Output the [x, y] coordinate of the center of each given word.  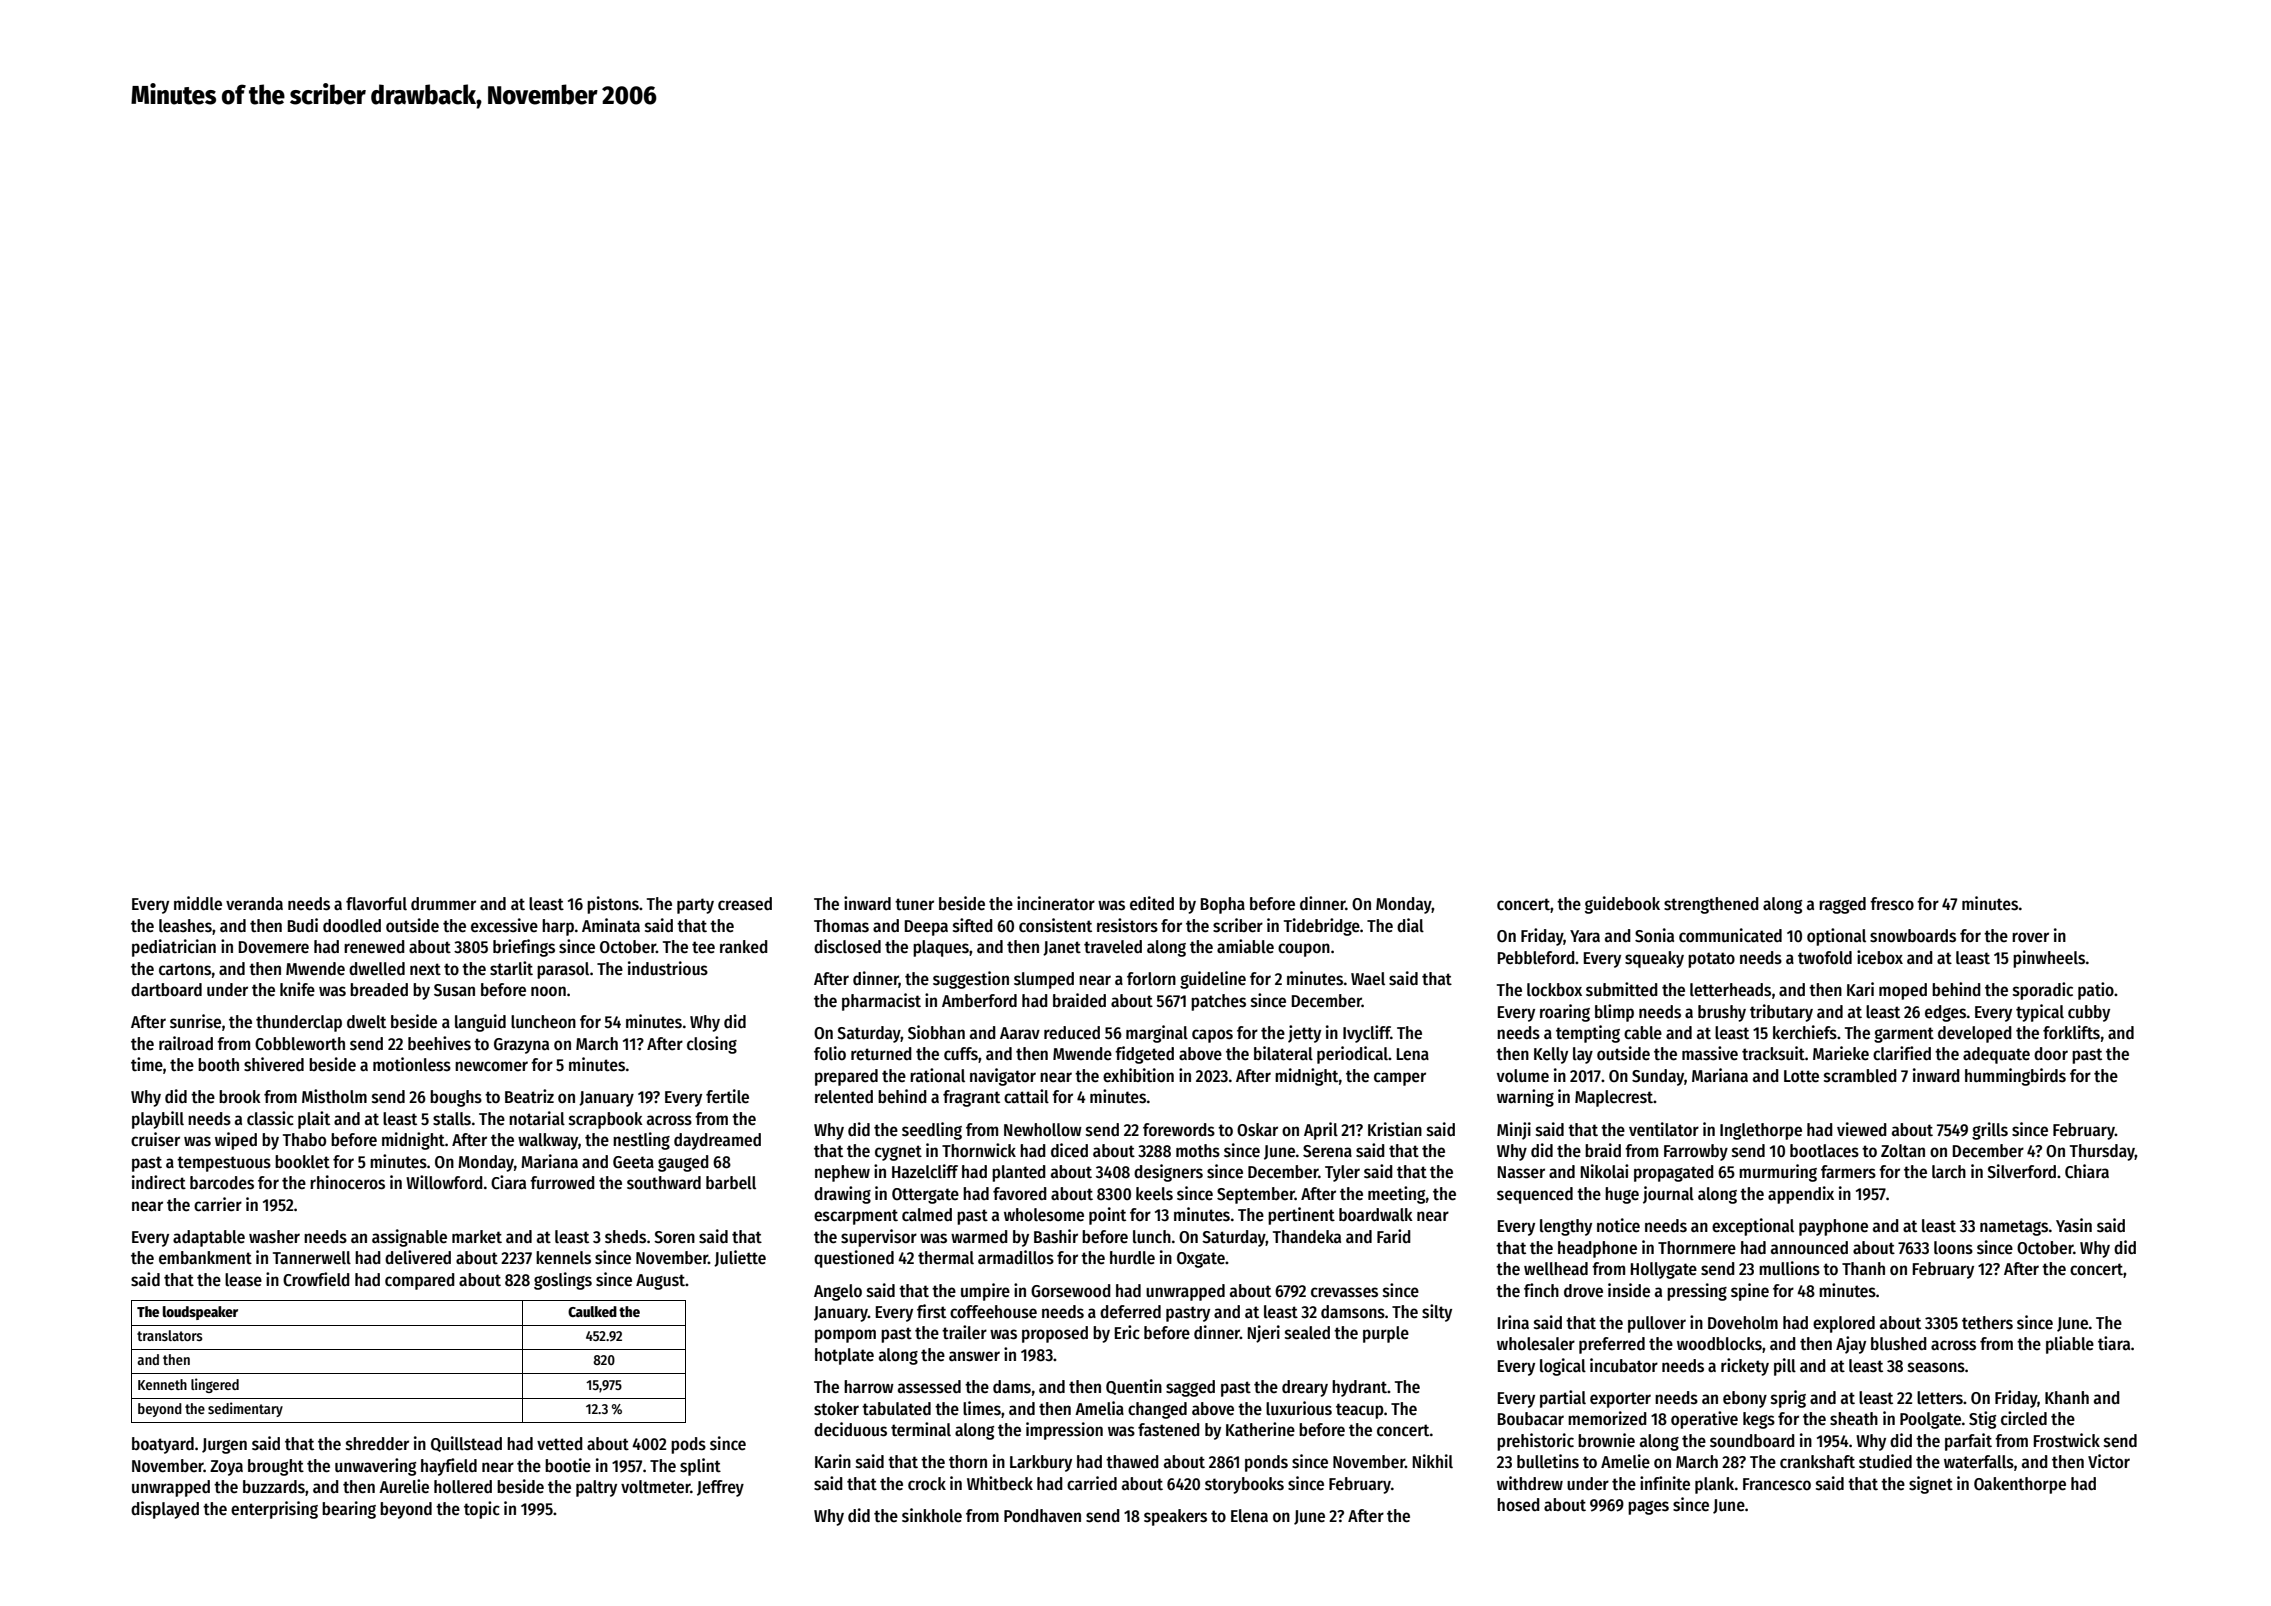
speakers [1175, 1517]
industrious [668, 968]
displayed [165, 1510]
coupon [1304, 950]
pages [1648, 1508]
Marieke [1841, 1053]
